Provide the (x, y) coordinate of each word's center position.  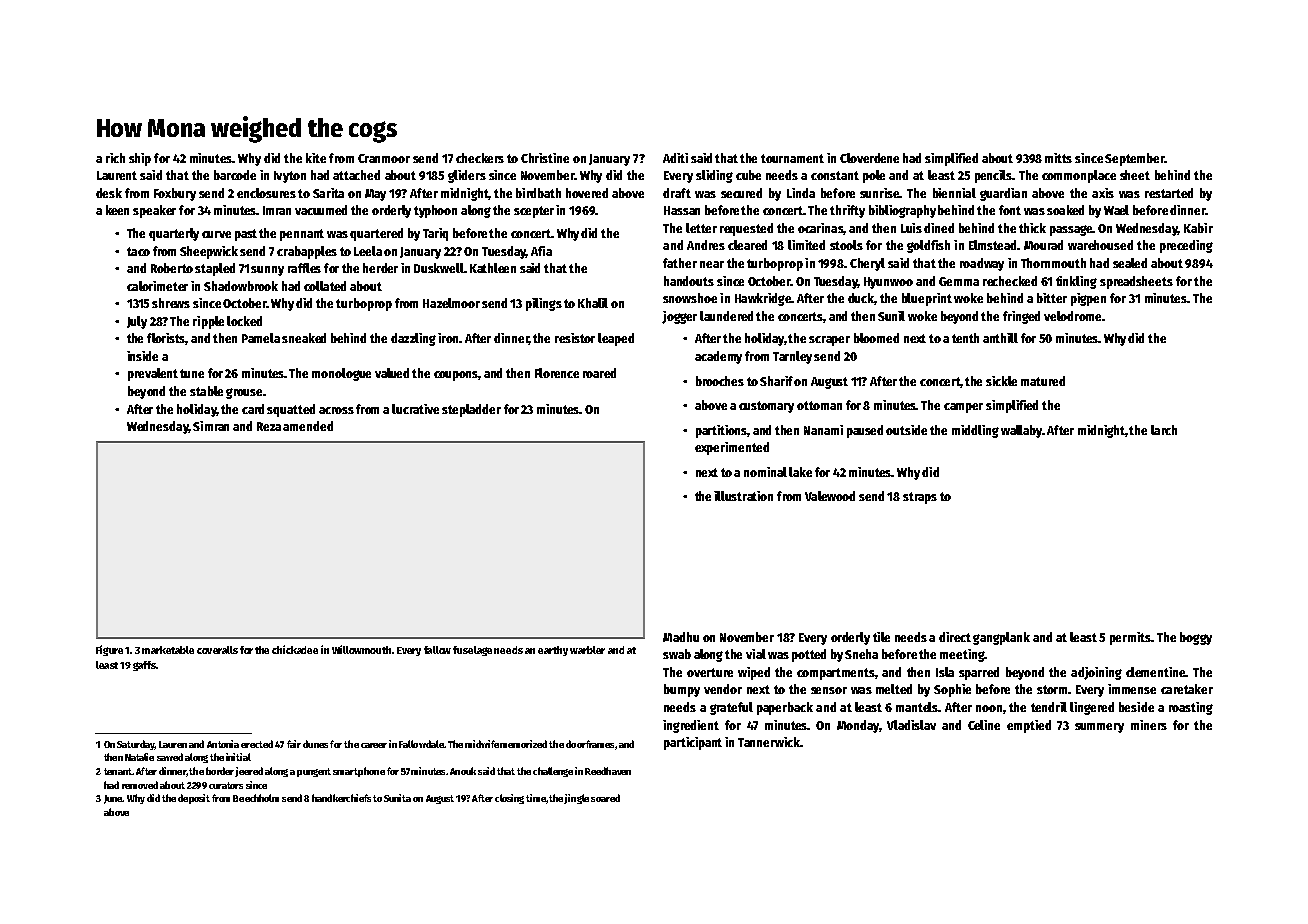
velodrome (1072, 316)
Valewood (830, 496)
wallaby (1021, 431)
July (137, 322)
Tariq (435, 234)
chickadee (295, 649)
